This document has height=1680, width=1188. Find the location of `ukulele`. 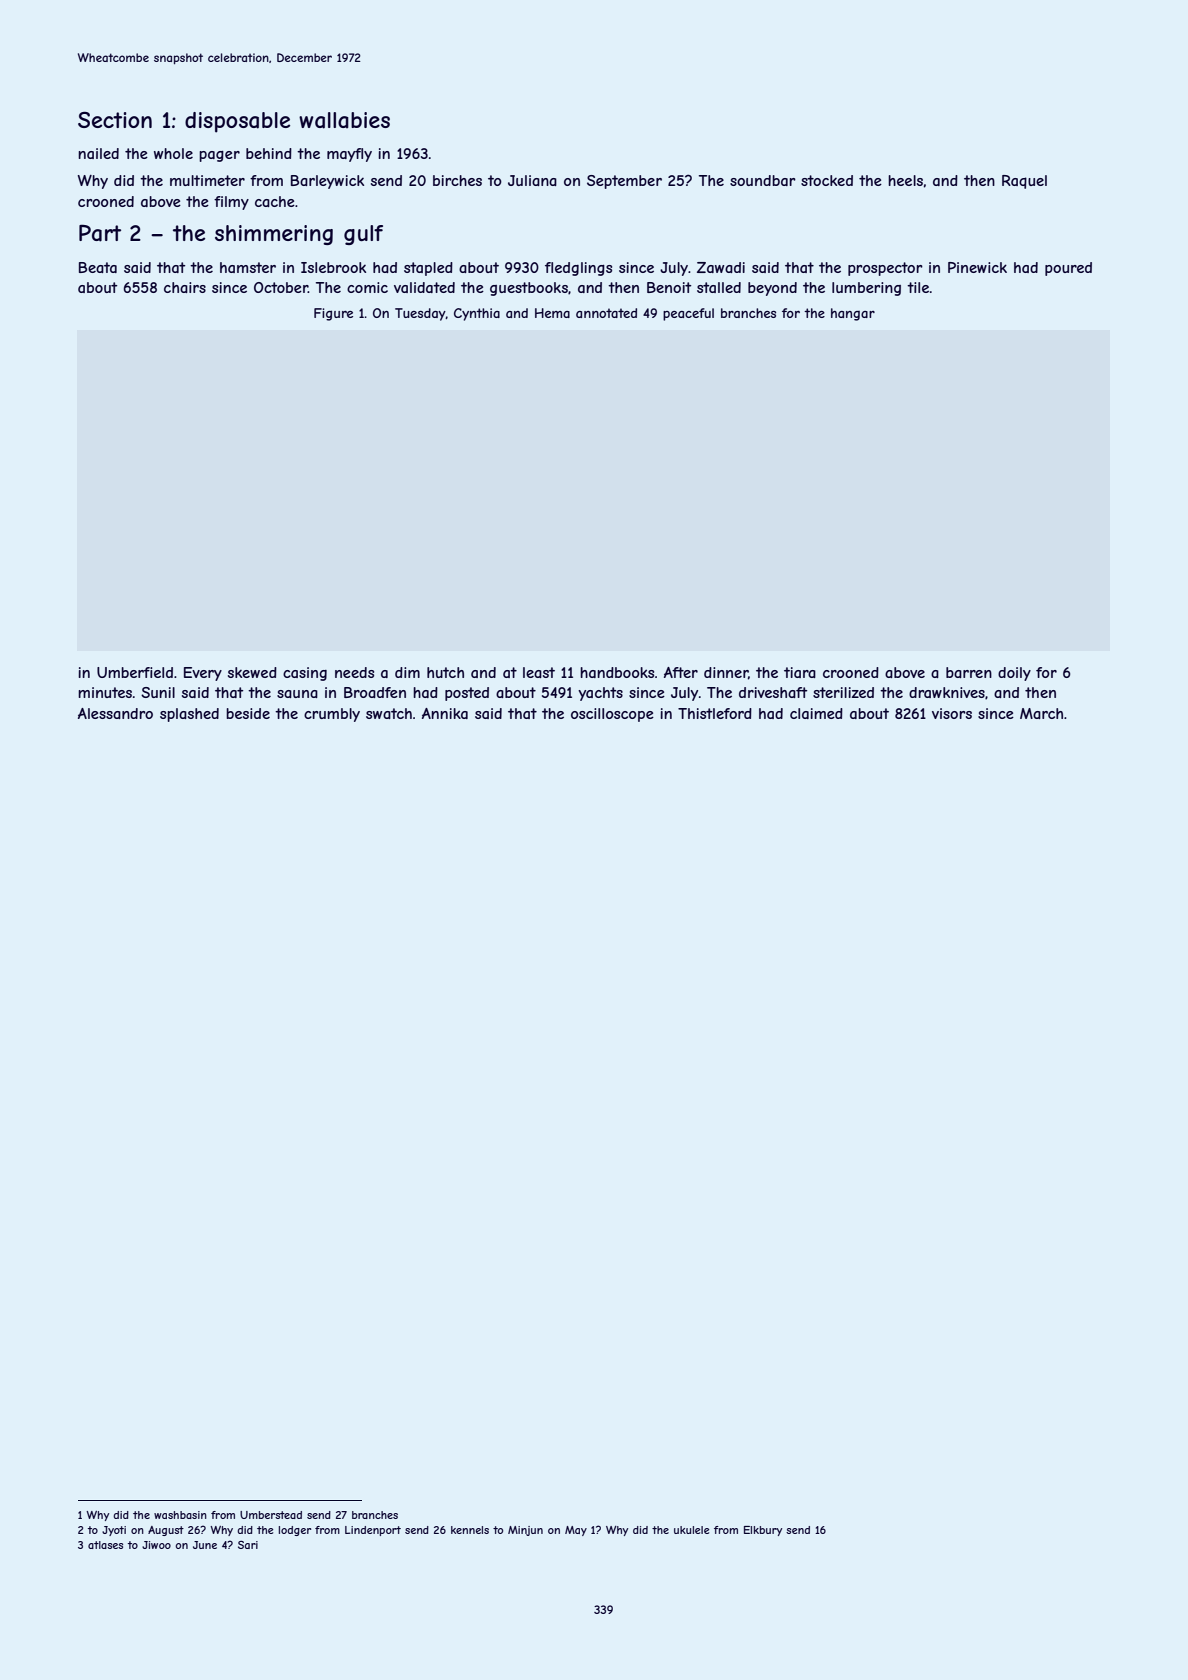

ukulele is located at coordinates (691, 1530).
